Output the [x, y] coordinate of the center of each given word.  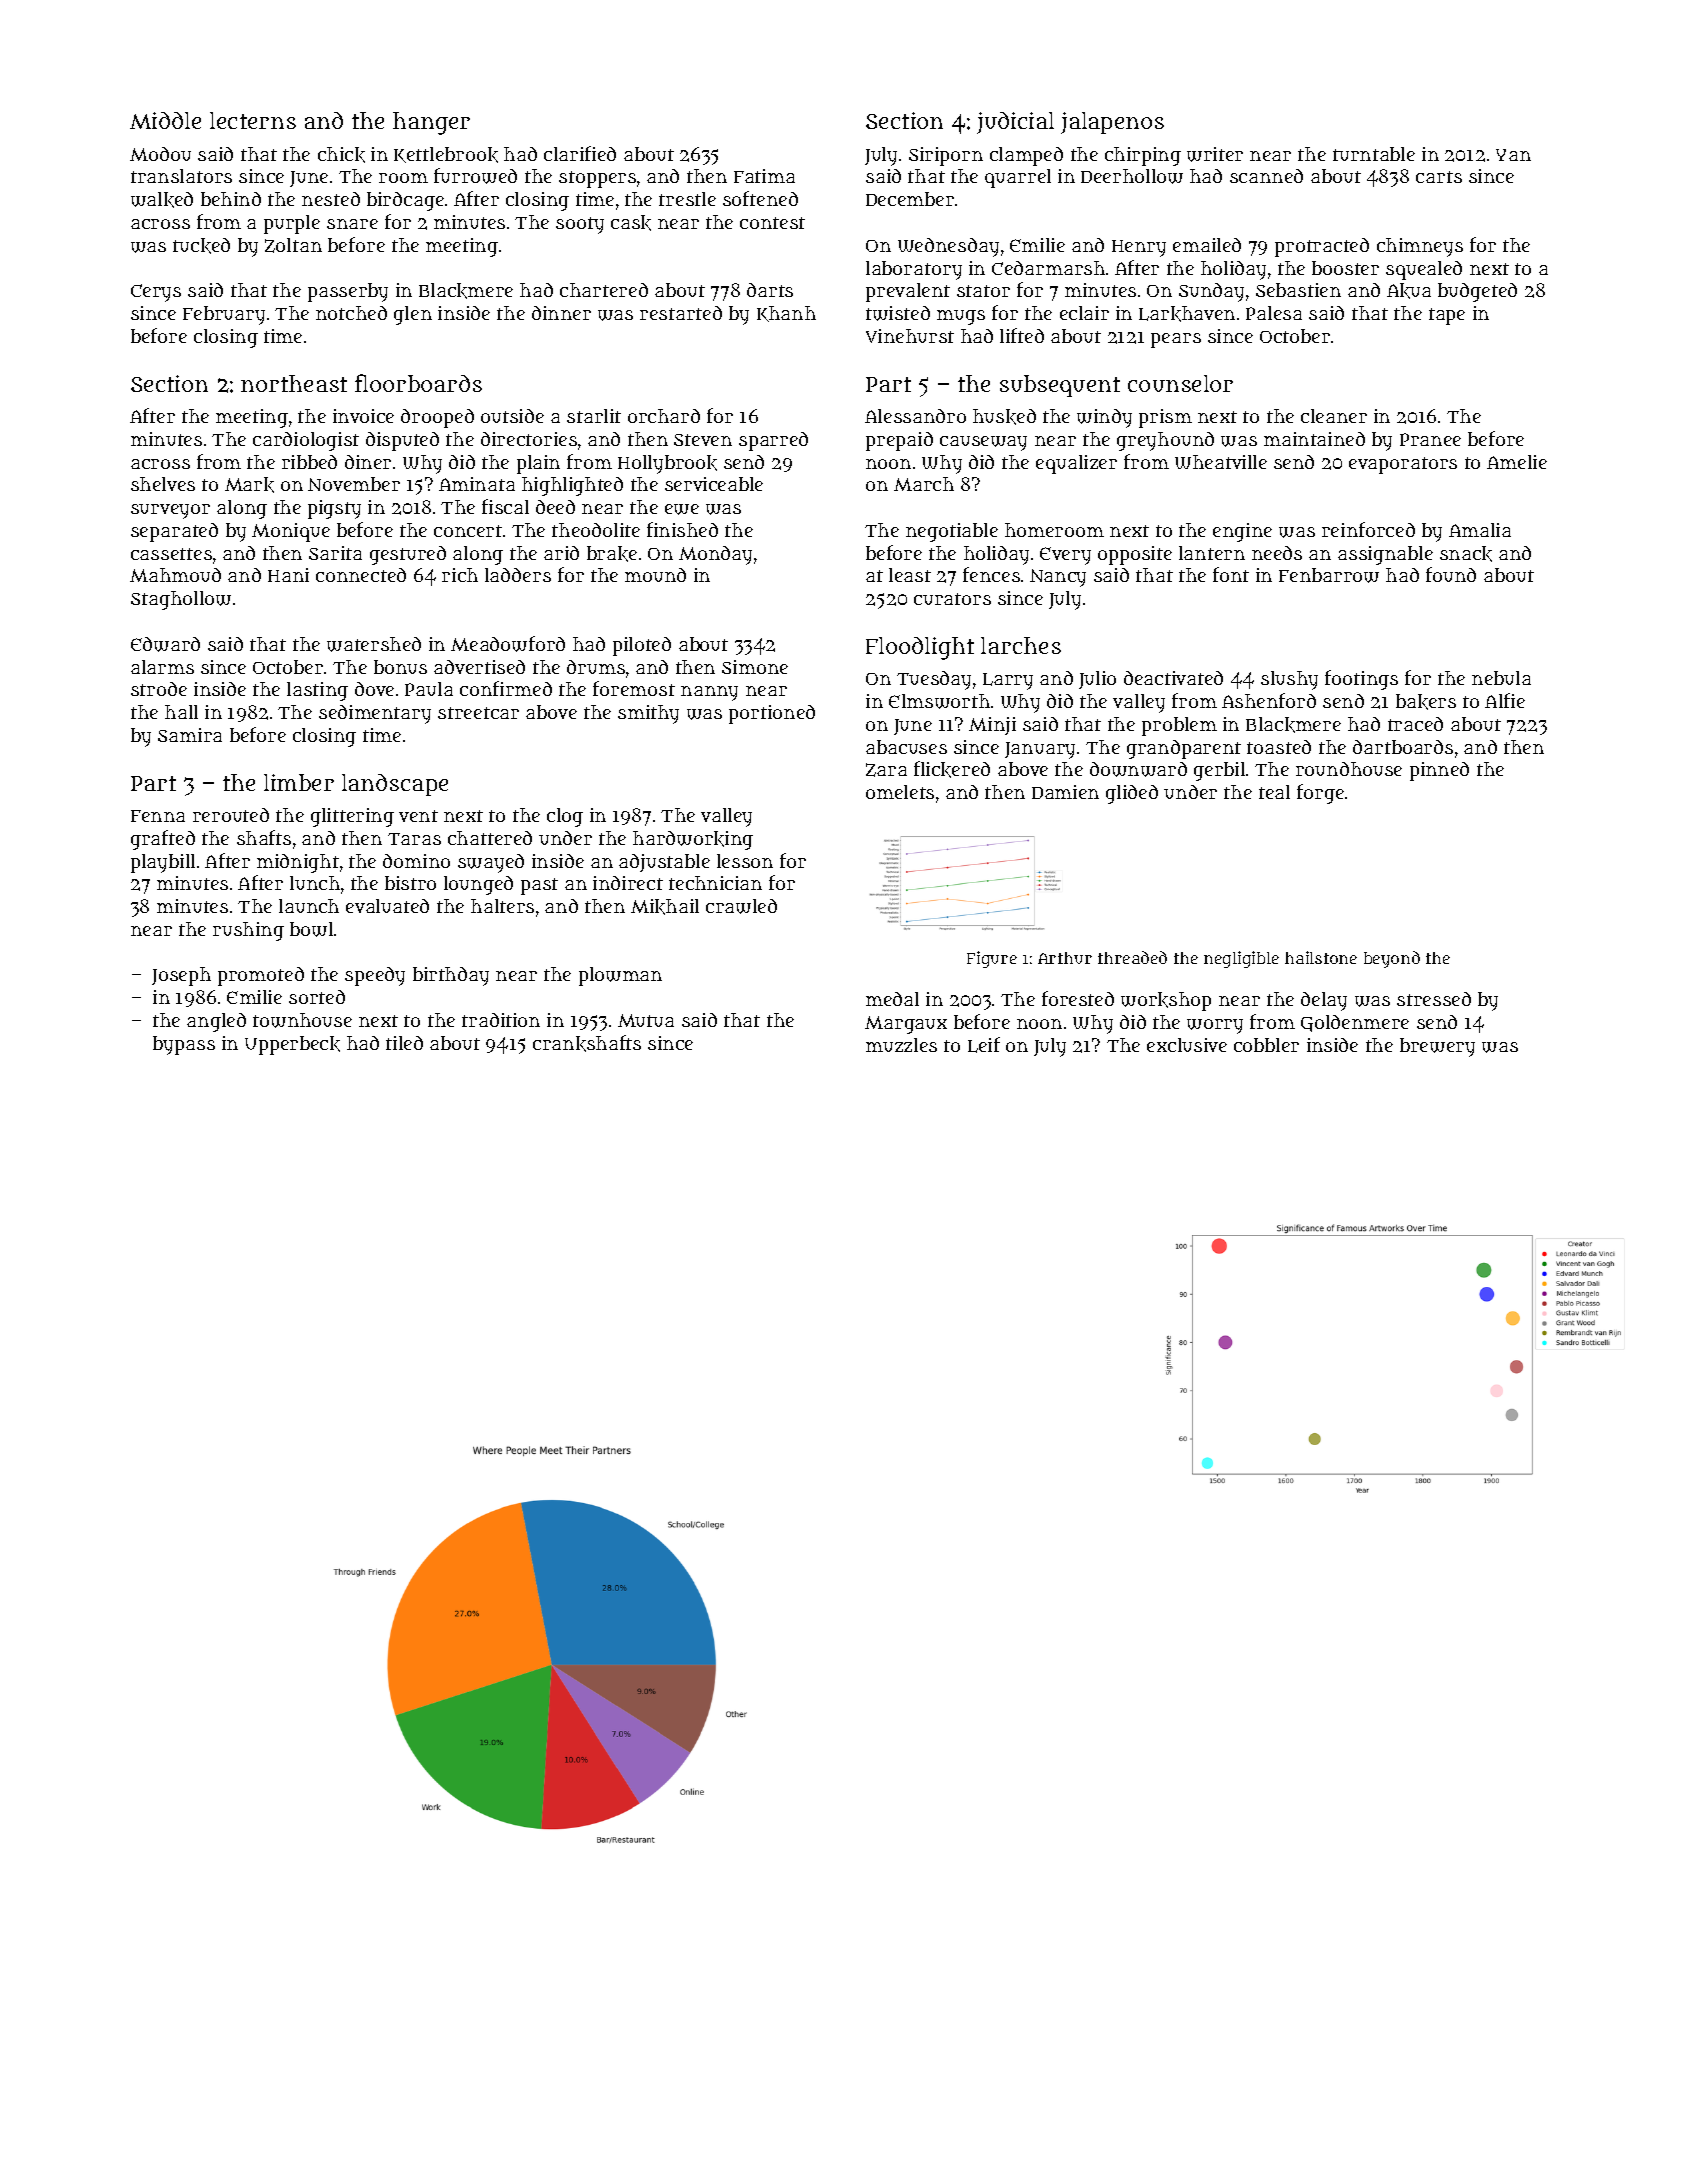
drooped [437, 418]
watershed [374, 644]
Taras [414, 839]
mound [655, 575]
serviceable [714, 484]
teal [1274, 792]
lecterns [253, 120]
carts [1439, 177]
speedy [375, 976]
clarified [580, 153]
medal [892, 999]
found [1451, 574]
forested [1078, 998]
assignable [1385, 555]
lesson [745, 861]
